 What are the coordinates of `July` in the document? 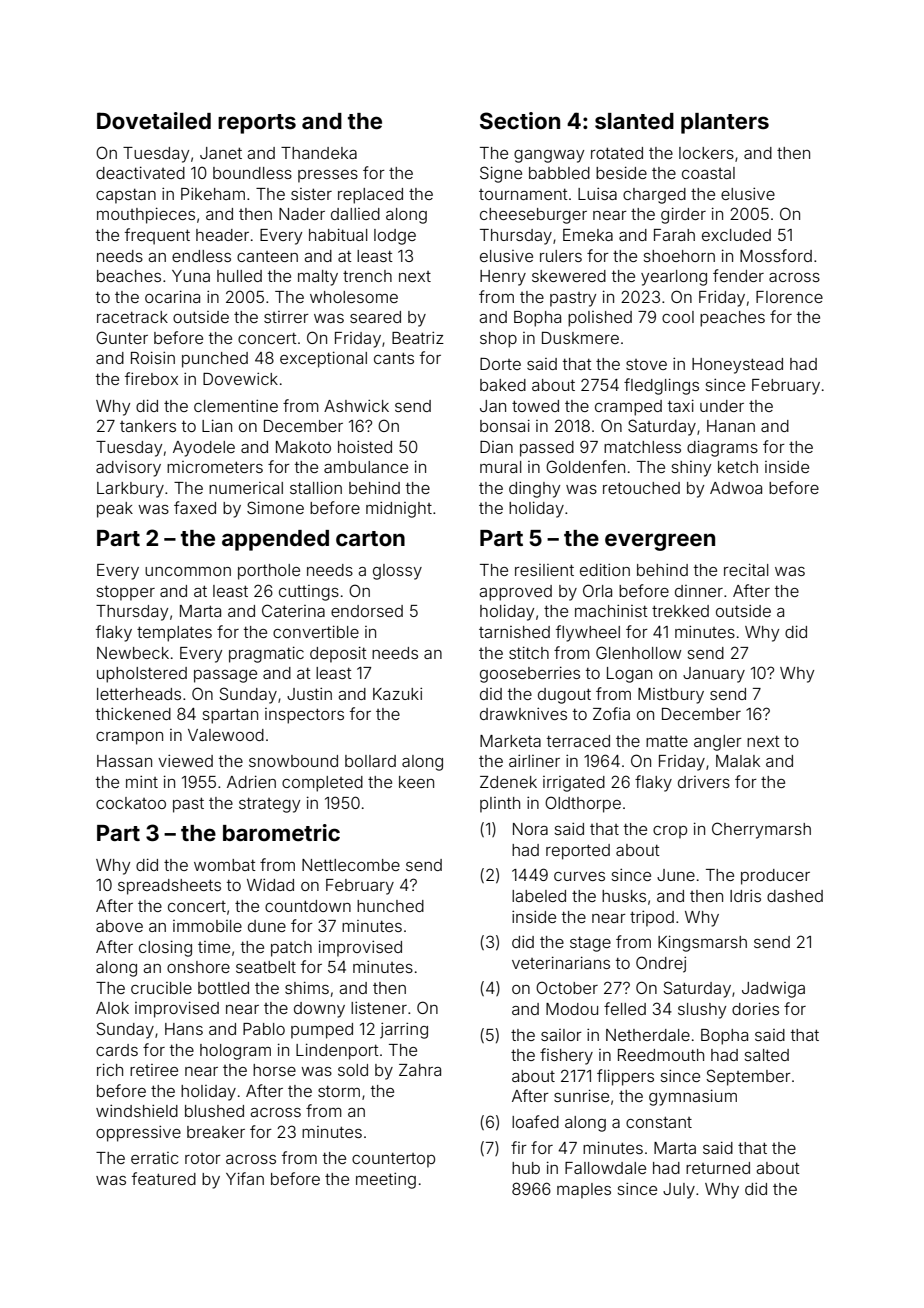 It's located at (679, 1191).
